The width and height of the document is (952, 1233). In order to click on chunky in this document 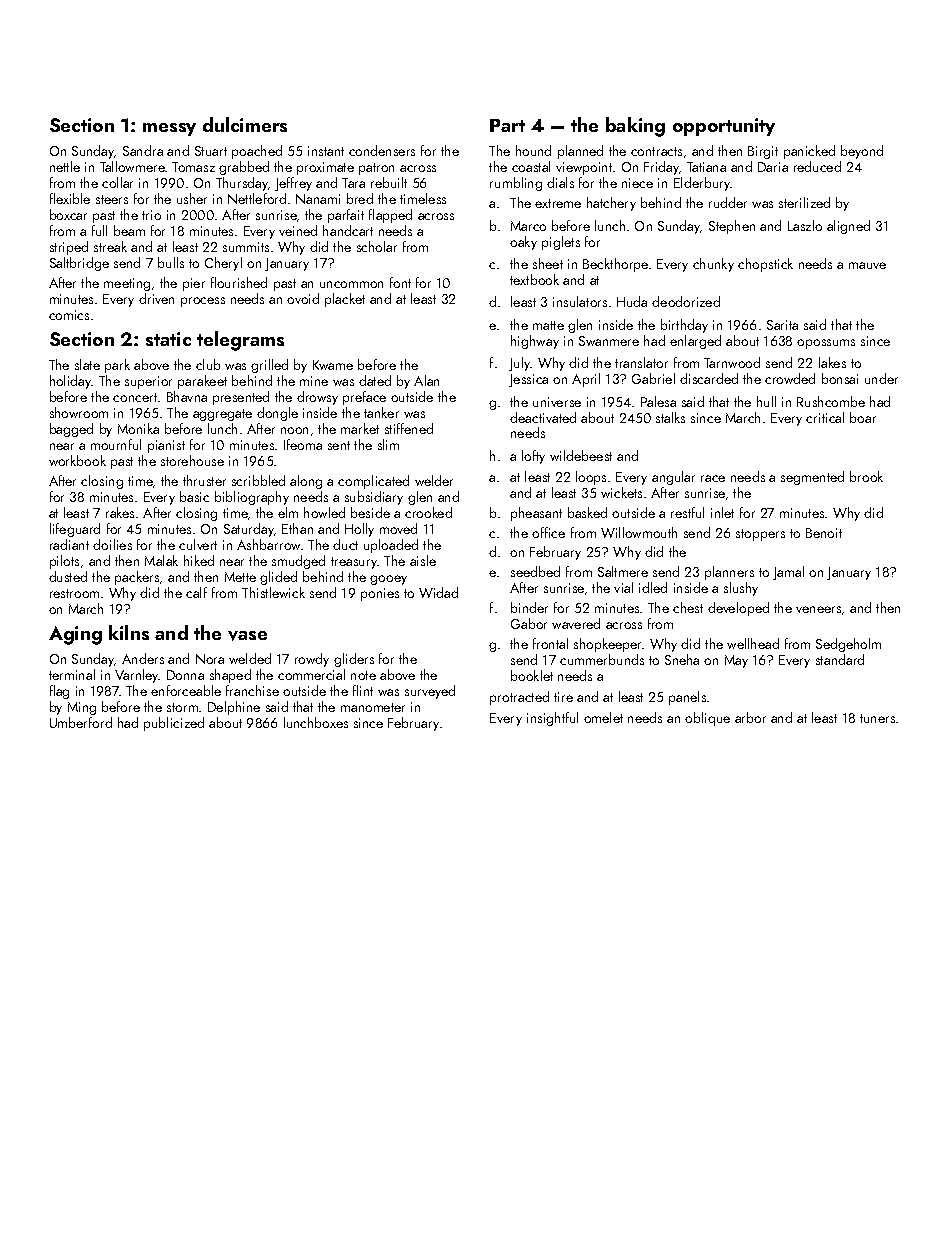, I will do `click(713, 265)`.
